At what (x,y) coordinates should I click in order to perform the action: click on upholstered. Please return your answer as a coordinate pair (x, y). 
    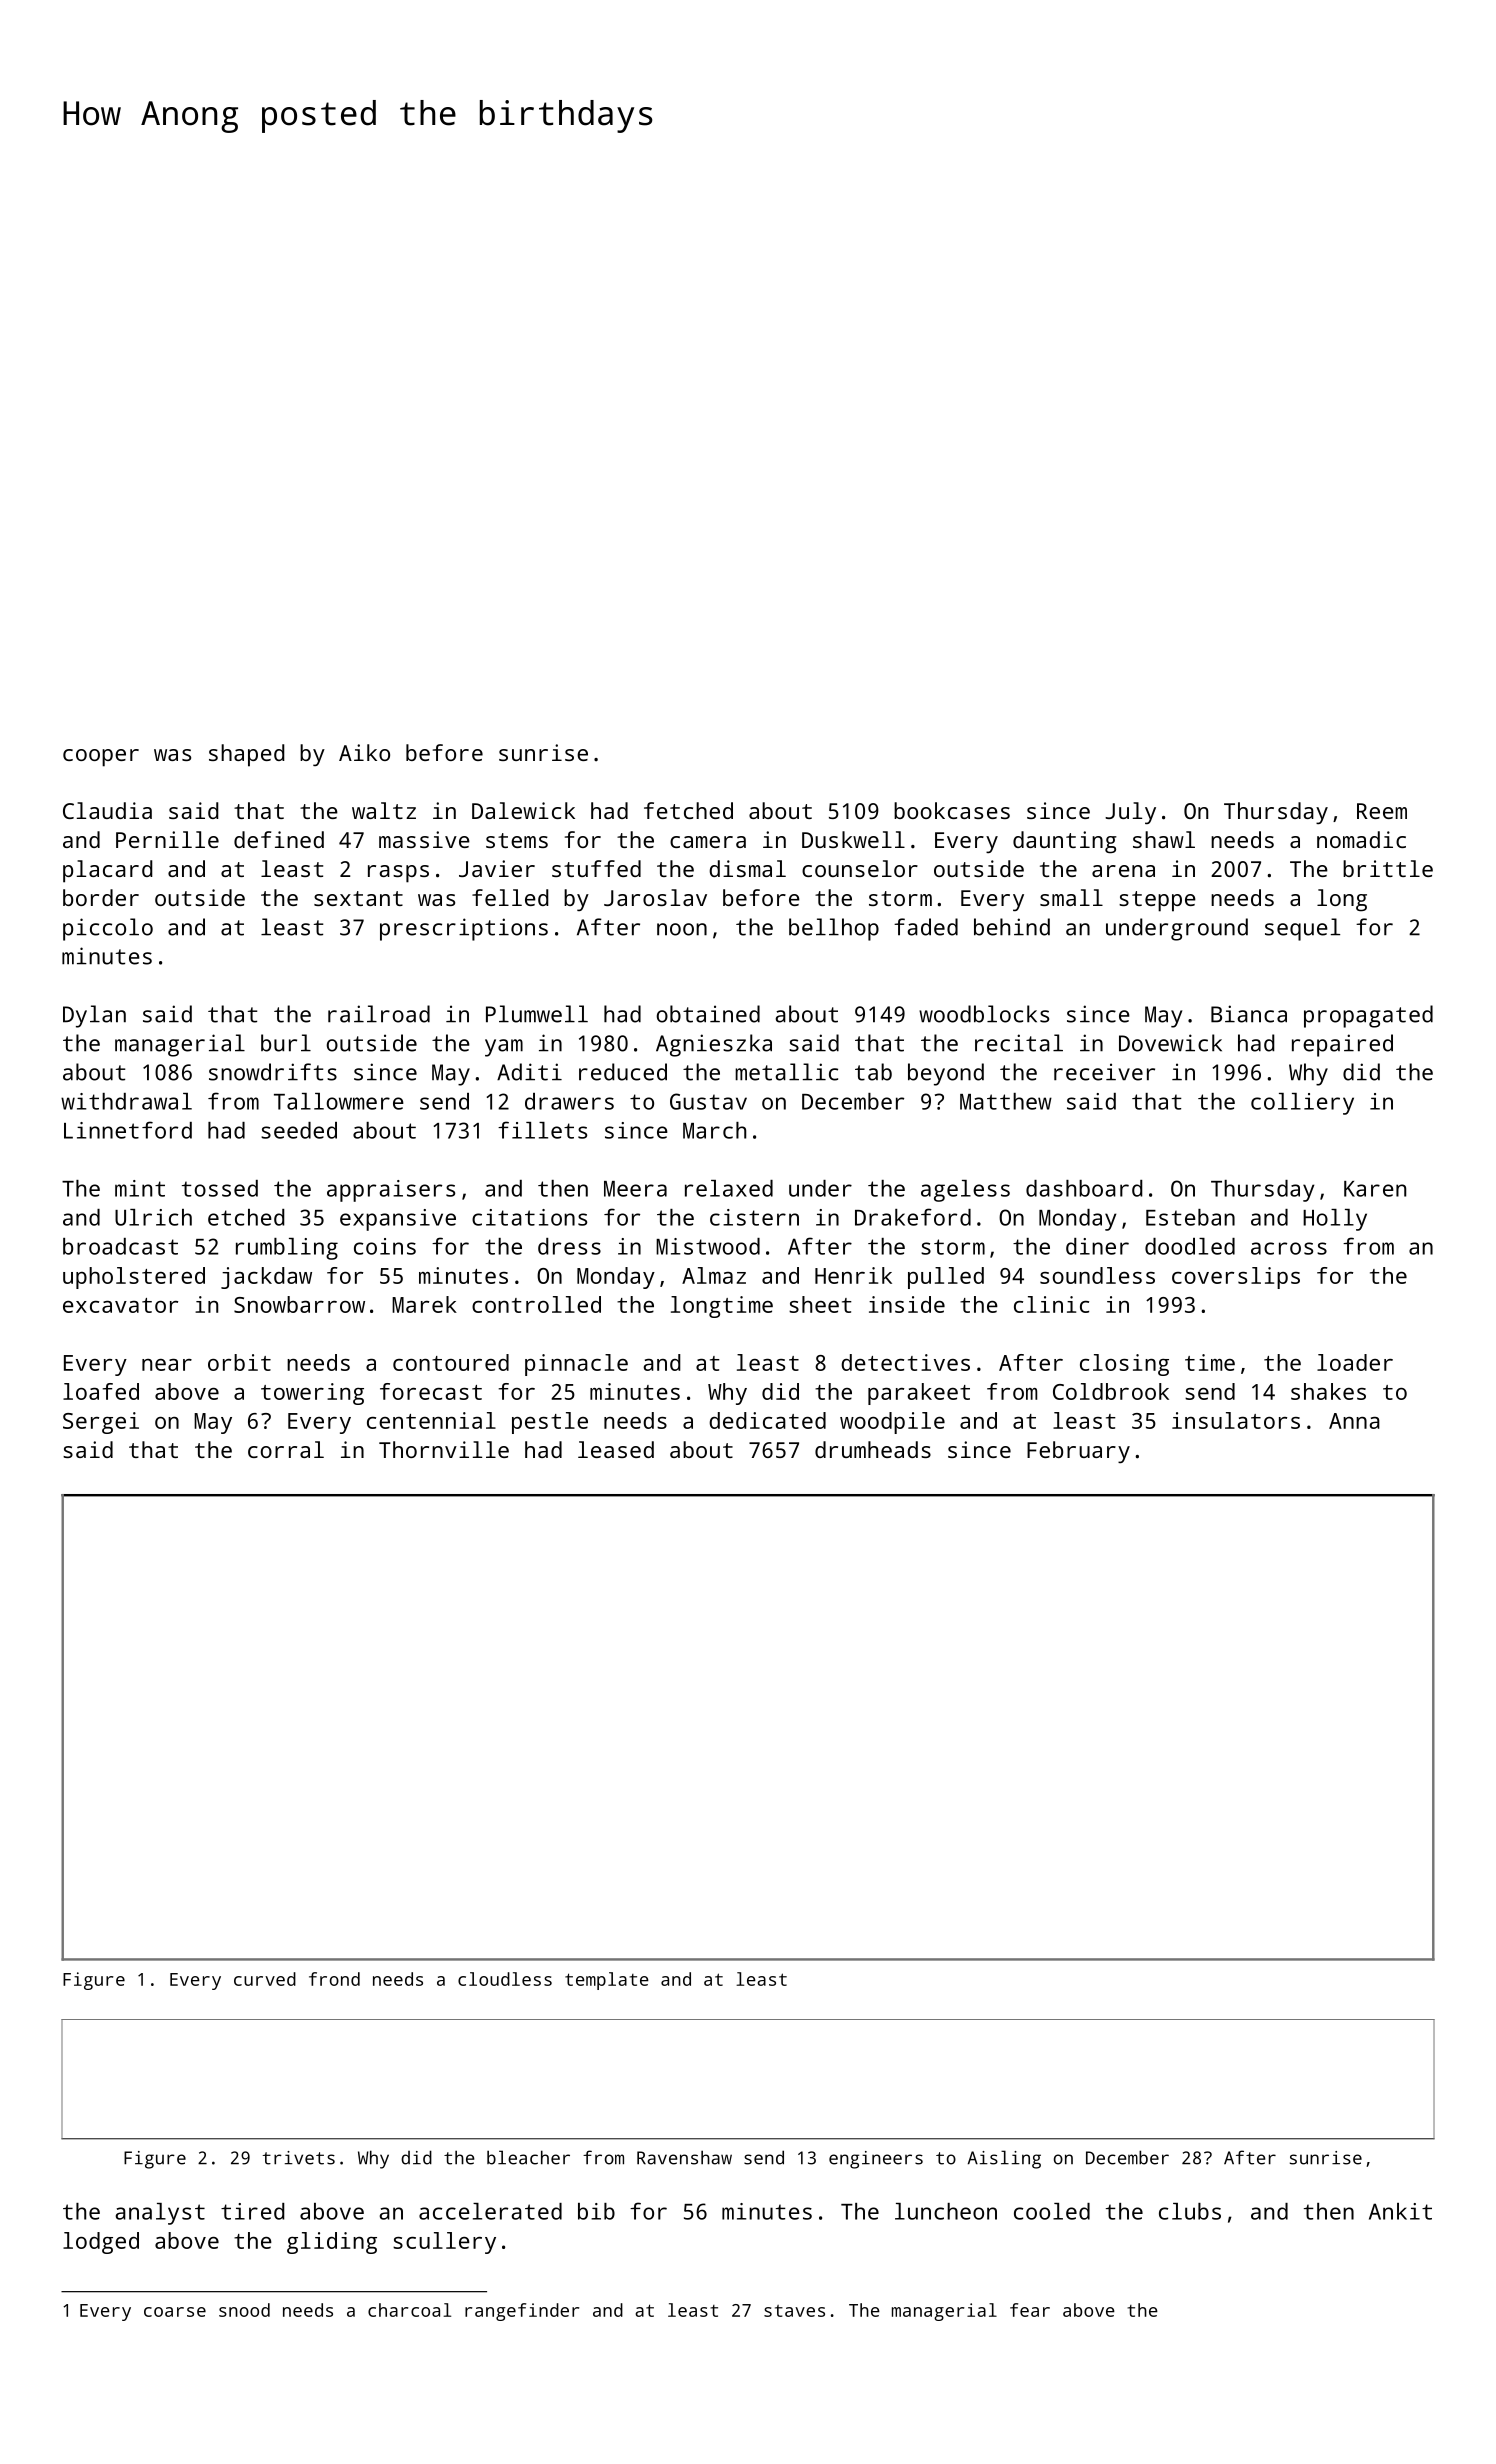
    Looking at the image, I should click on (134, 1278).
